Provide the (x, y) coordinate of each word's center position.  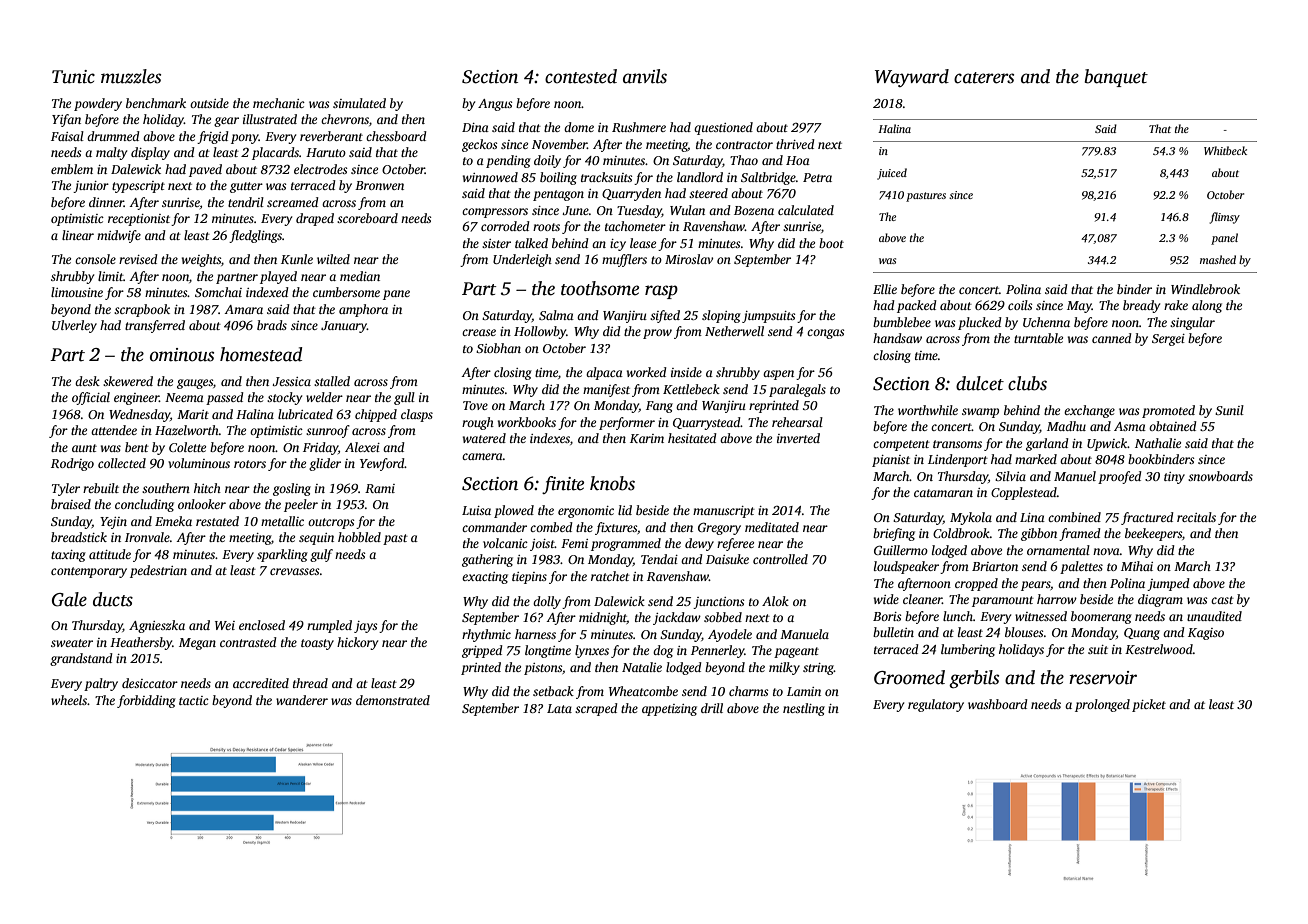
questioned (723, 128)
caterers (984, 78)
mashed (1218, 259)
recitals (1196, 517)
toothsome (600, 288)
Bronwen (379, 185)
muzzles (131, 76)
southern (166, 488)
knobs (612, 483)
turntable (1038, 338)
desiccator (150, 683)
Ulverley (74, 326)
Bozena (754, 210)
